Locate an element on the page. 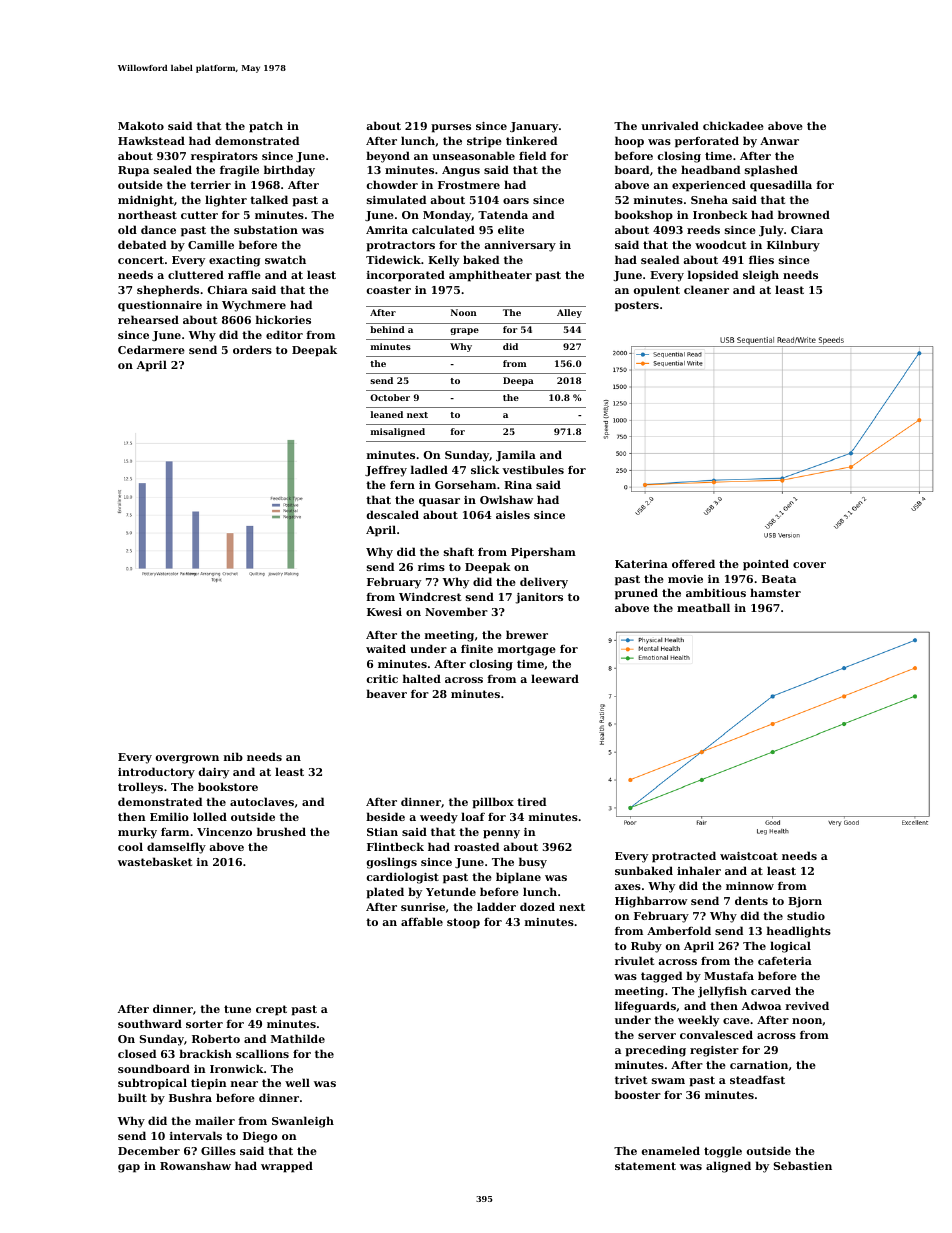 This image has width=952, height=1233. offered is located at coordinates (693, 563).
